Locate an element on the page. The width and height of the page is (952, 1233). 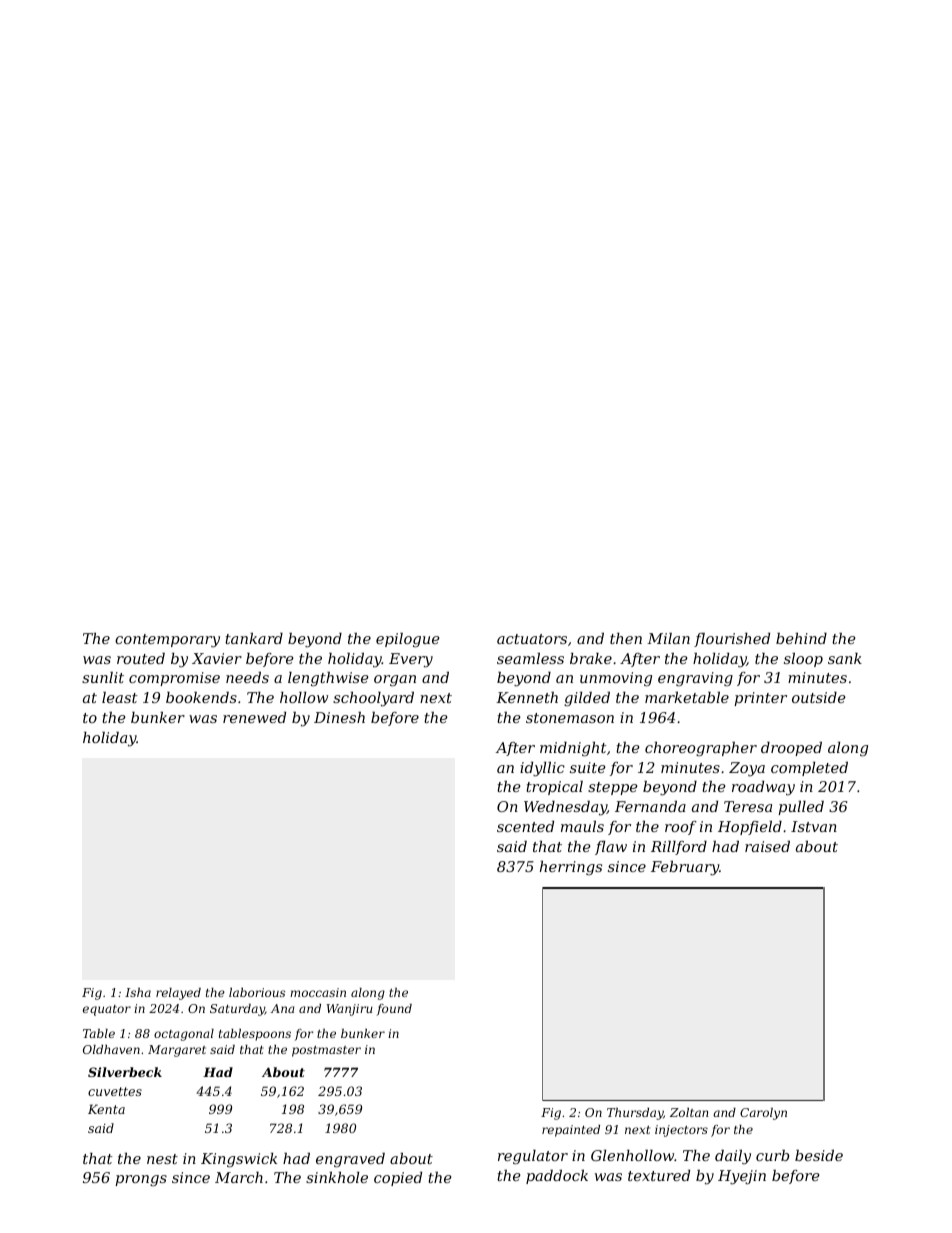
February is located at coordinates (685, 868).
